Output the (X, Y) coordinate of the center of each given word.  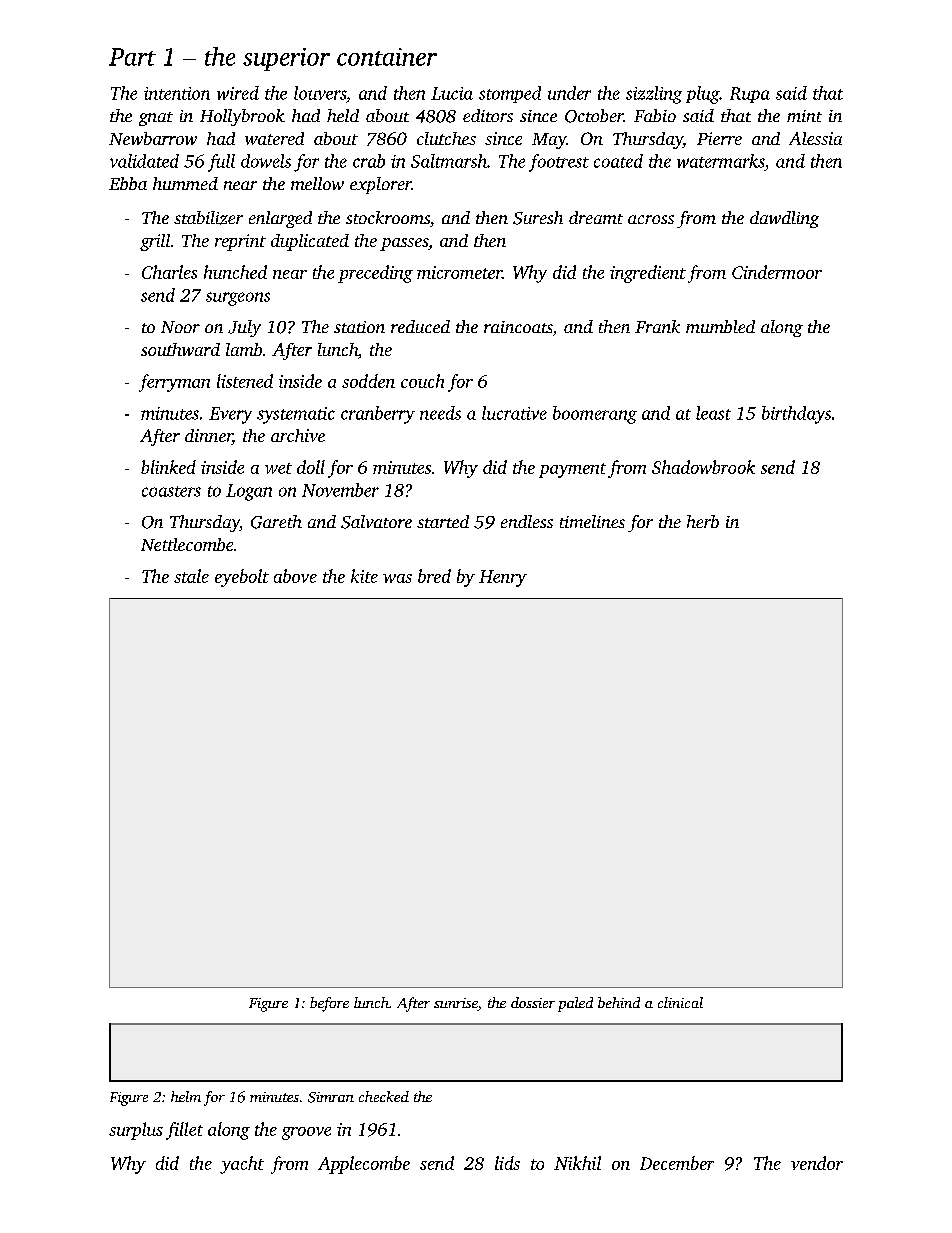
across (651, 219)
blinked (168, 467)
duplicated (310, 242)
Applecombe (364, 1165)
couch (422, 381)
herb (703, 521)
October (594, 116)
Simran (331, 1097)
